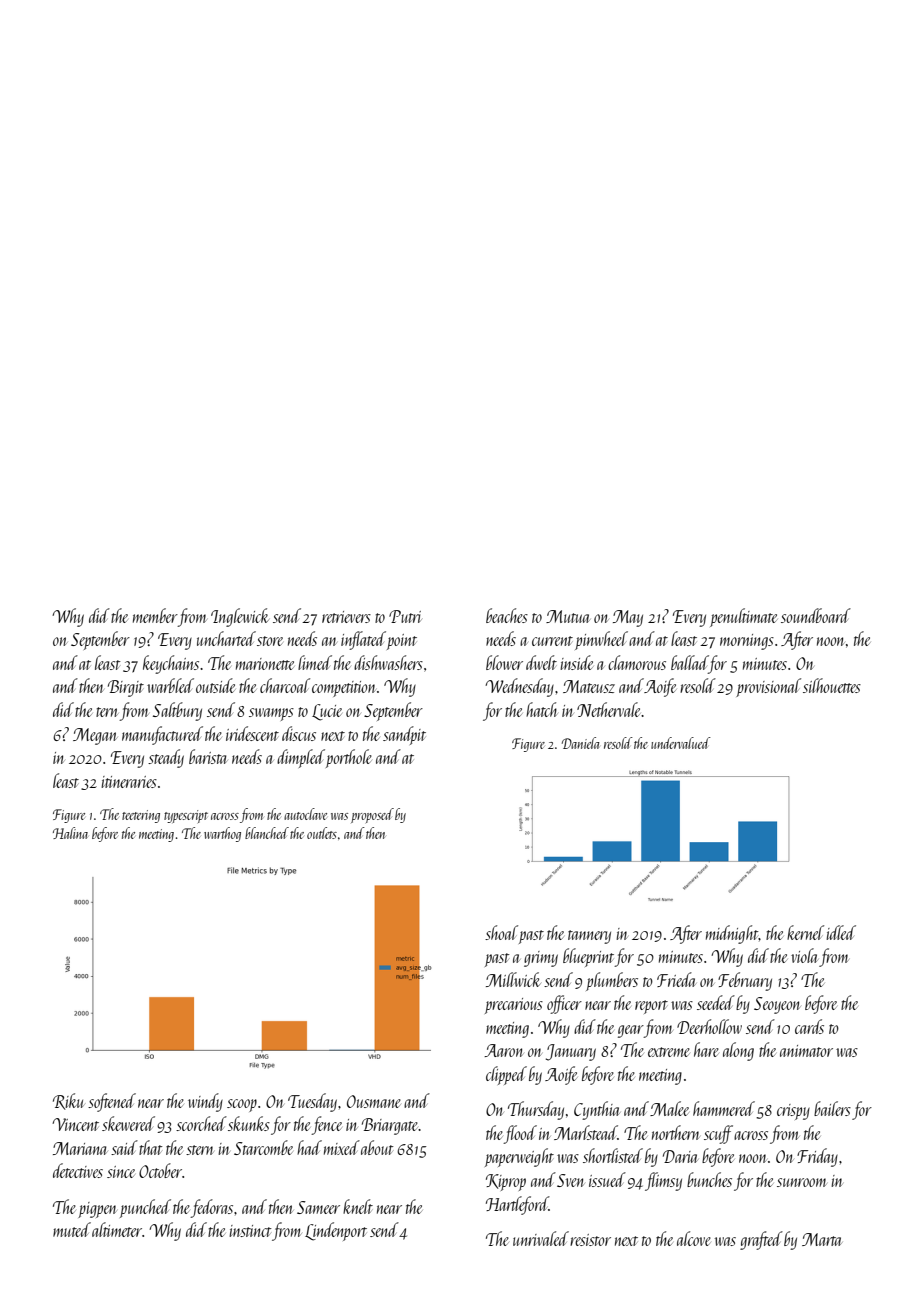 The height and width of the screenshot is (1311, 924). I want to click on silhouettes, so click(832, 685).
